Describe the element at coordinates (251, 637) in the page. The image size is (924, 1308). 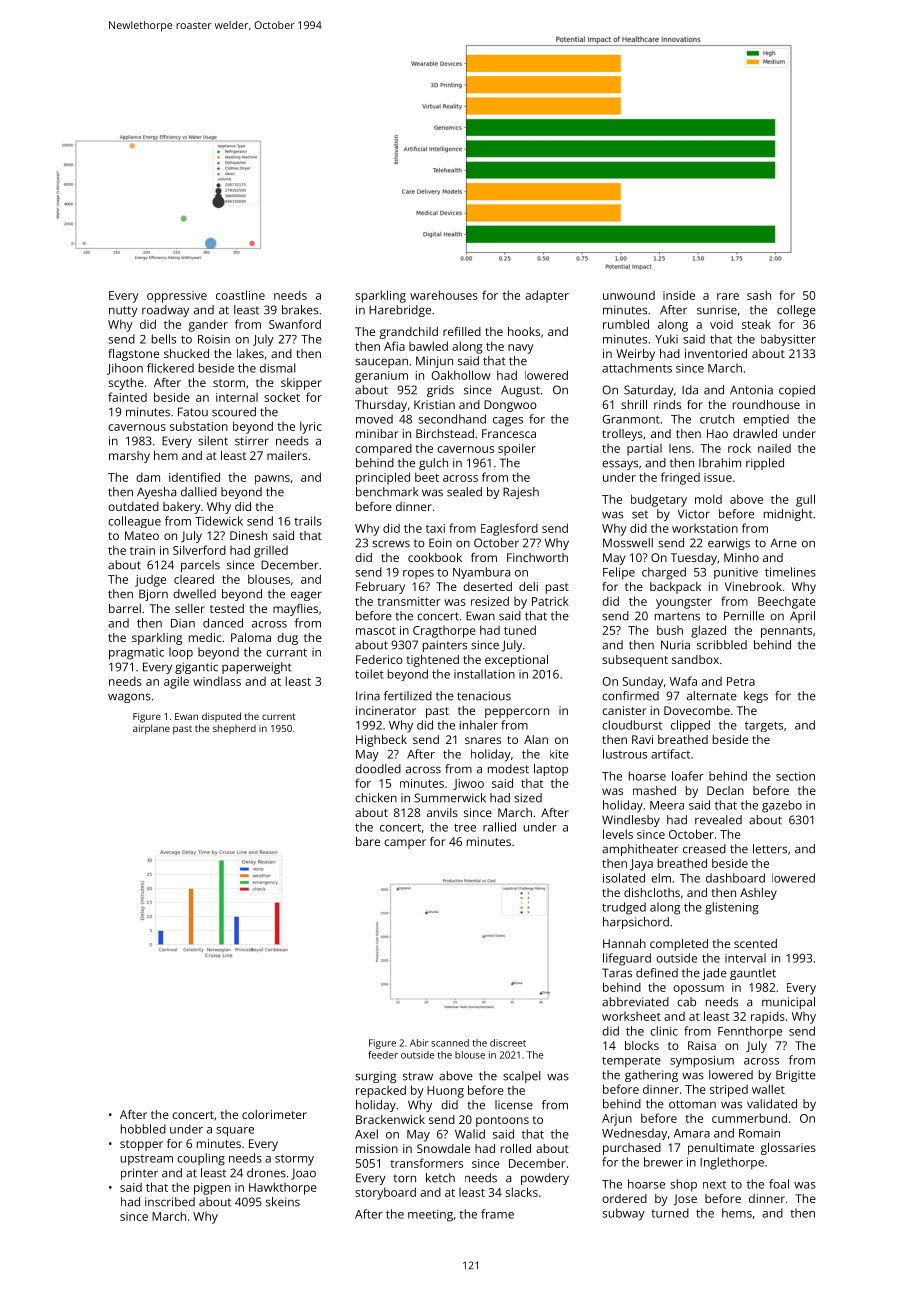
I see `Paloma` at that location.
